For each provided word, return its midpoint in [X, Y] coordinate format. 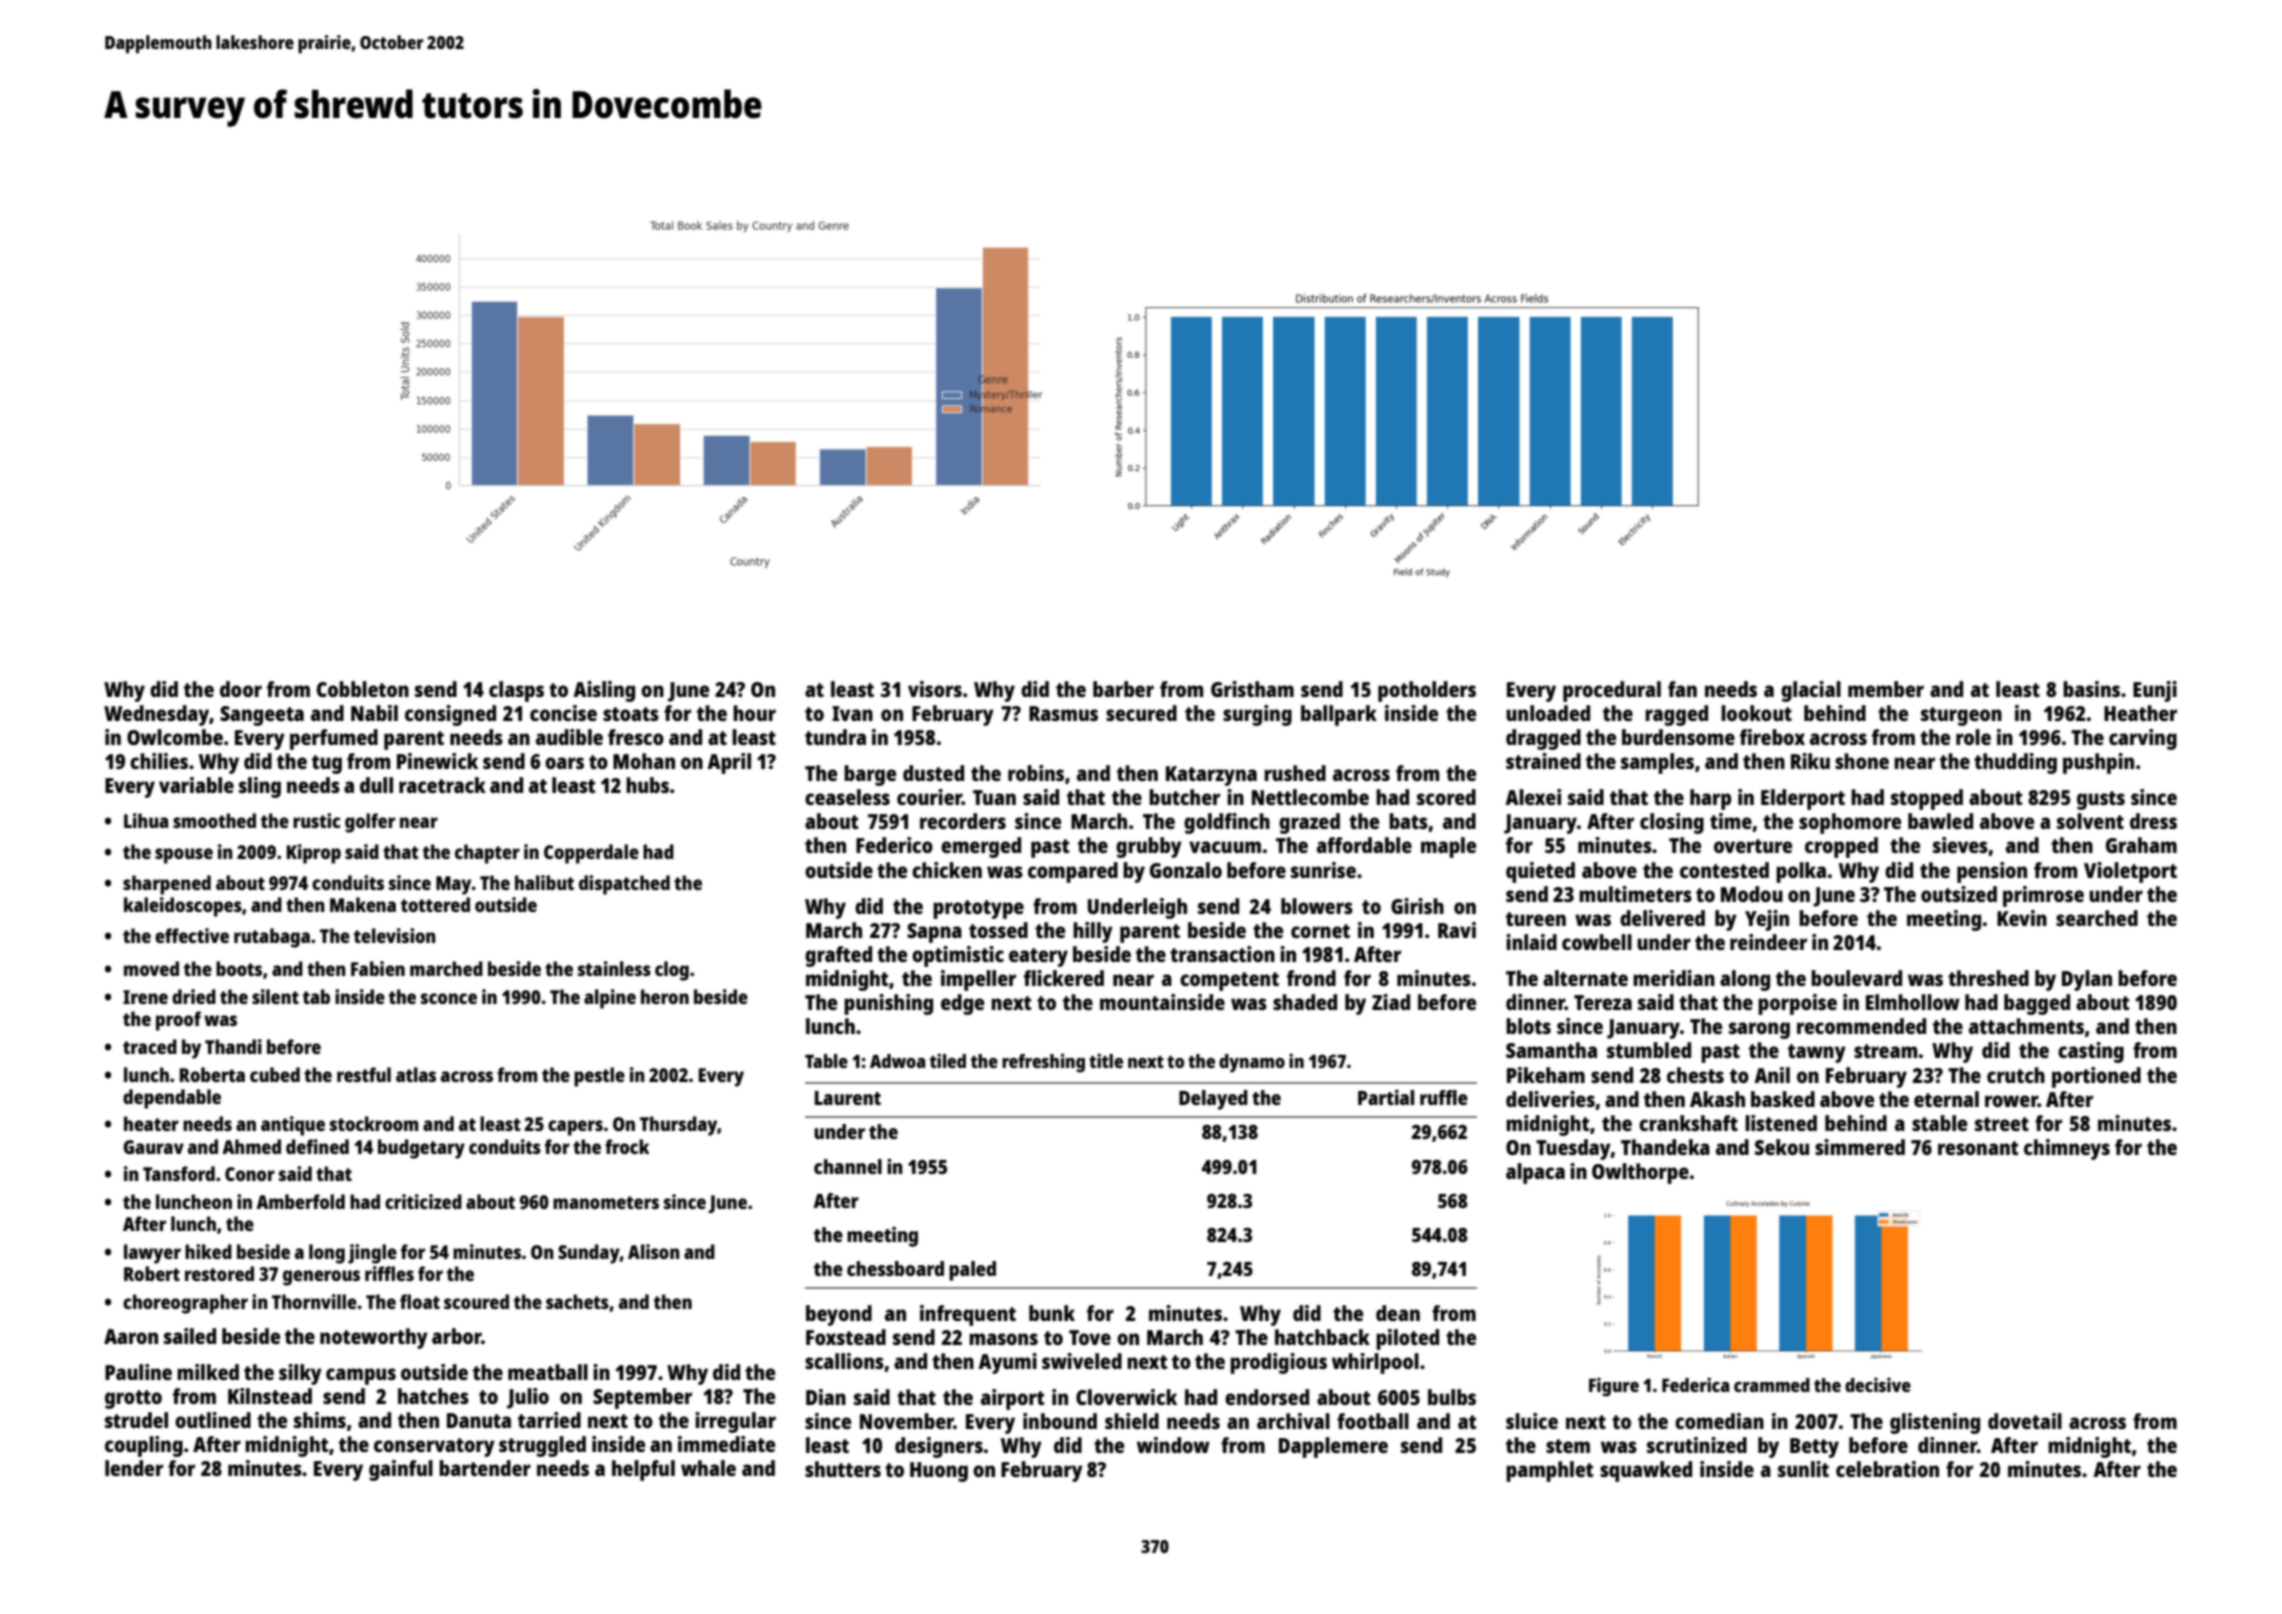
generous [321, 1278]
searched [2097, 918]
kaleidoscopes [183, 907]
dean [1398, 1313]
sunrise [1323, 870]
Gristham [1252, 689]
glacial [1811, 691]
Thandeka [1665, 1147]
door [241, 689]
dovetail [2025, 1421]
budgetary [421, 1149]
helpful [643, 1470]
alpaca [1535, 1173]
